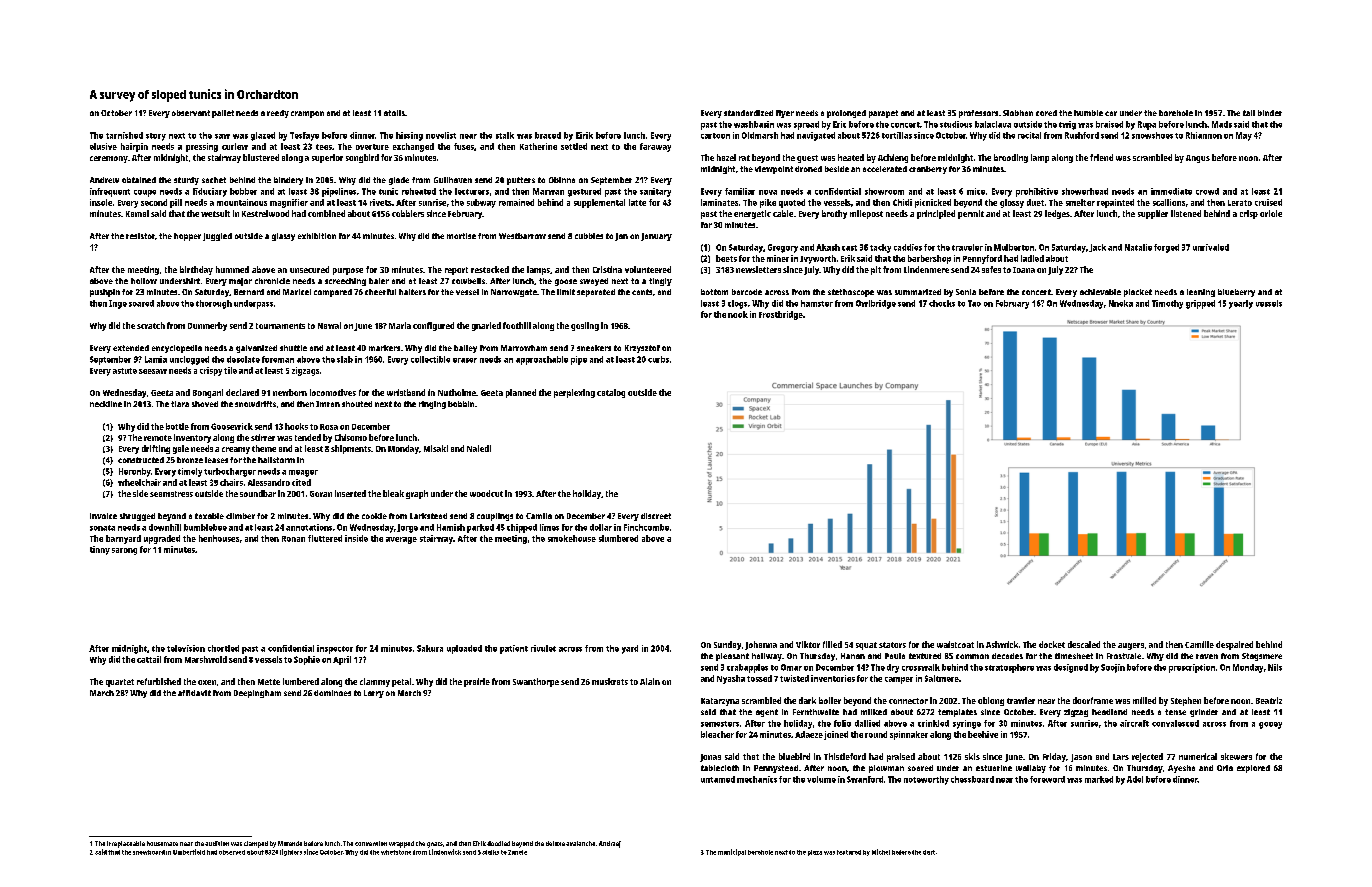 This image has height=887, width=1372. Describe the element at coordinates (171, 494) in the image. I see `seamstress` at that location.
